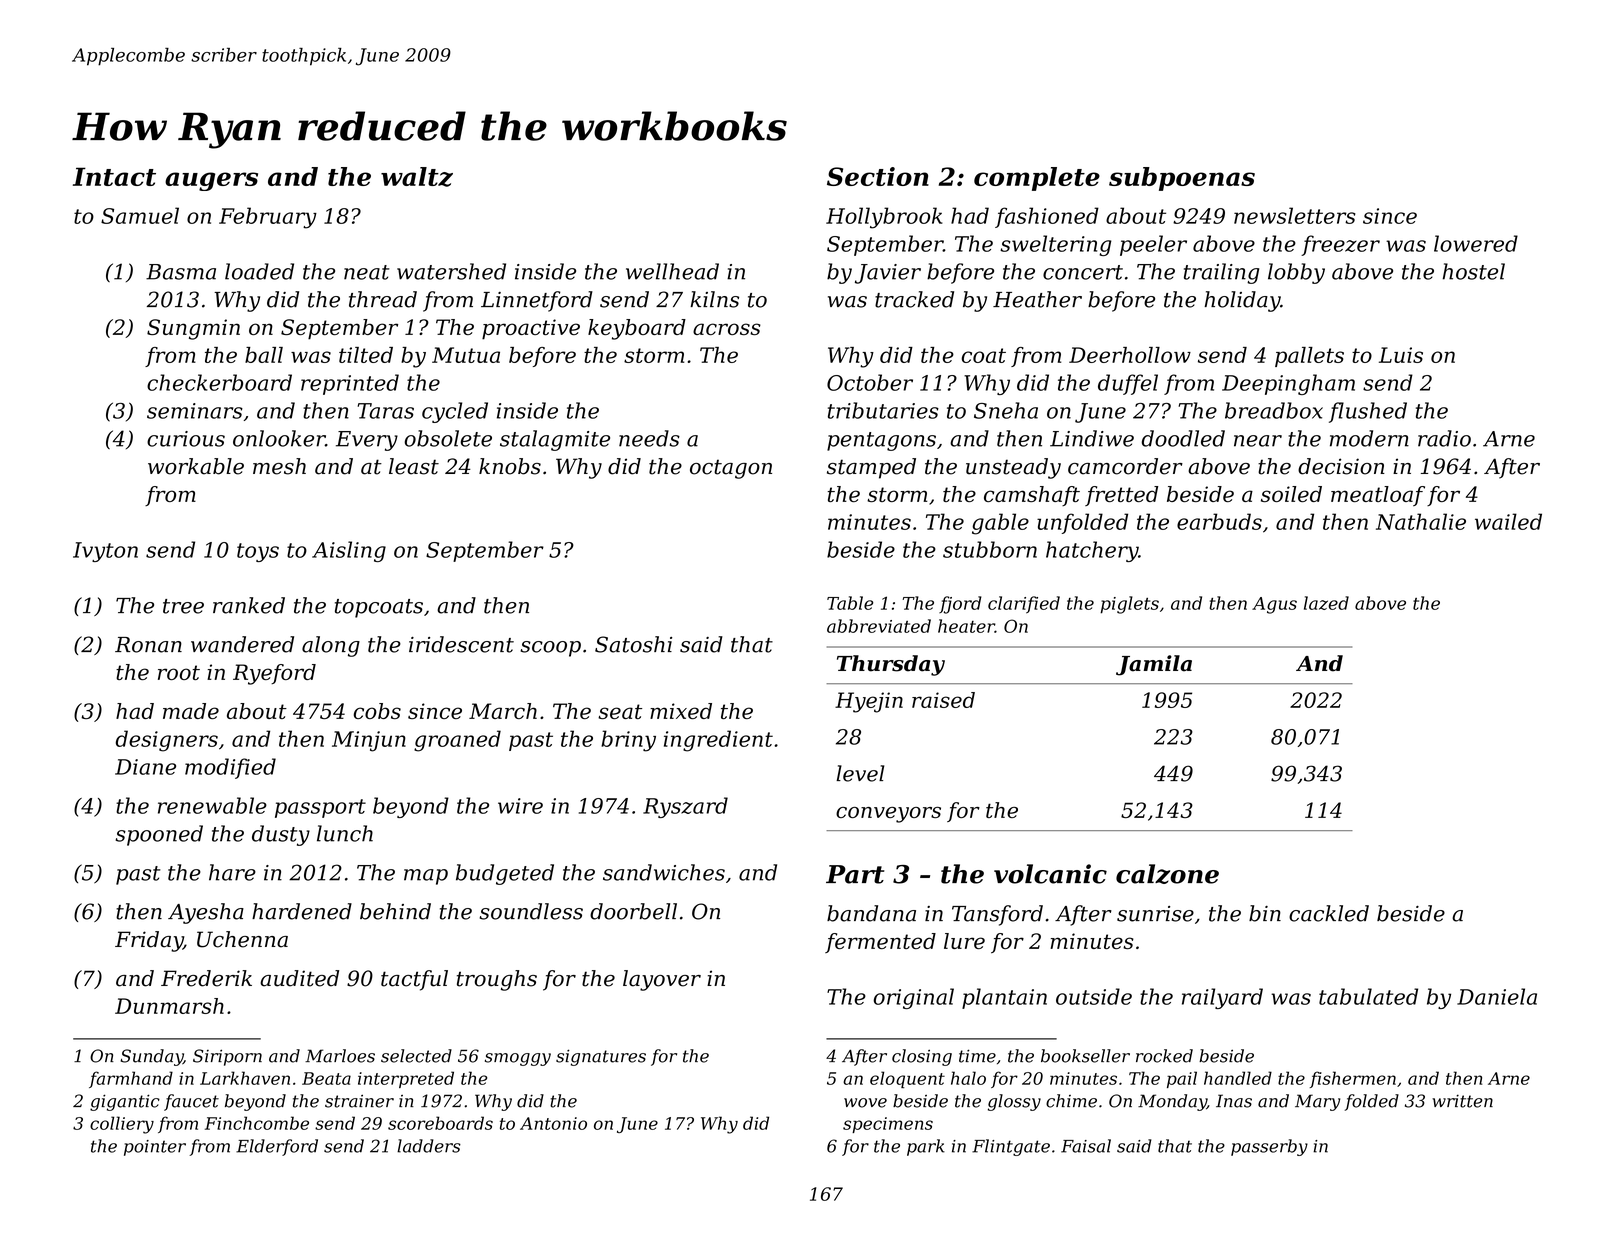 The height and width of the screenshot is (1249, 1617). I want to click on onlooker, so click(279, 438).
